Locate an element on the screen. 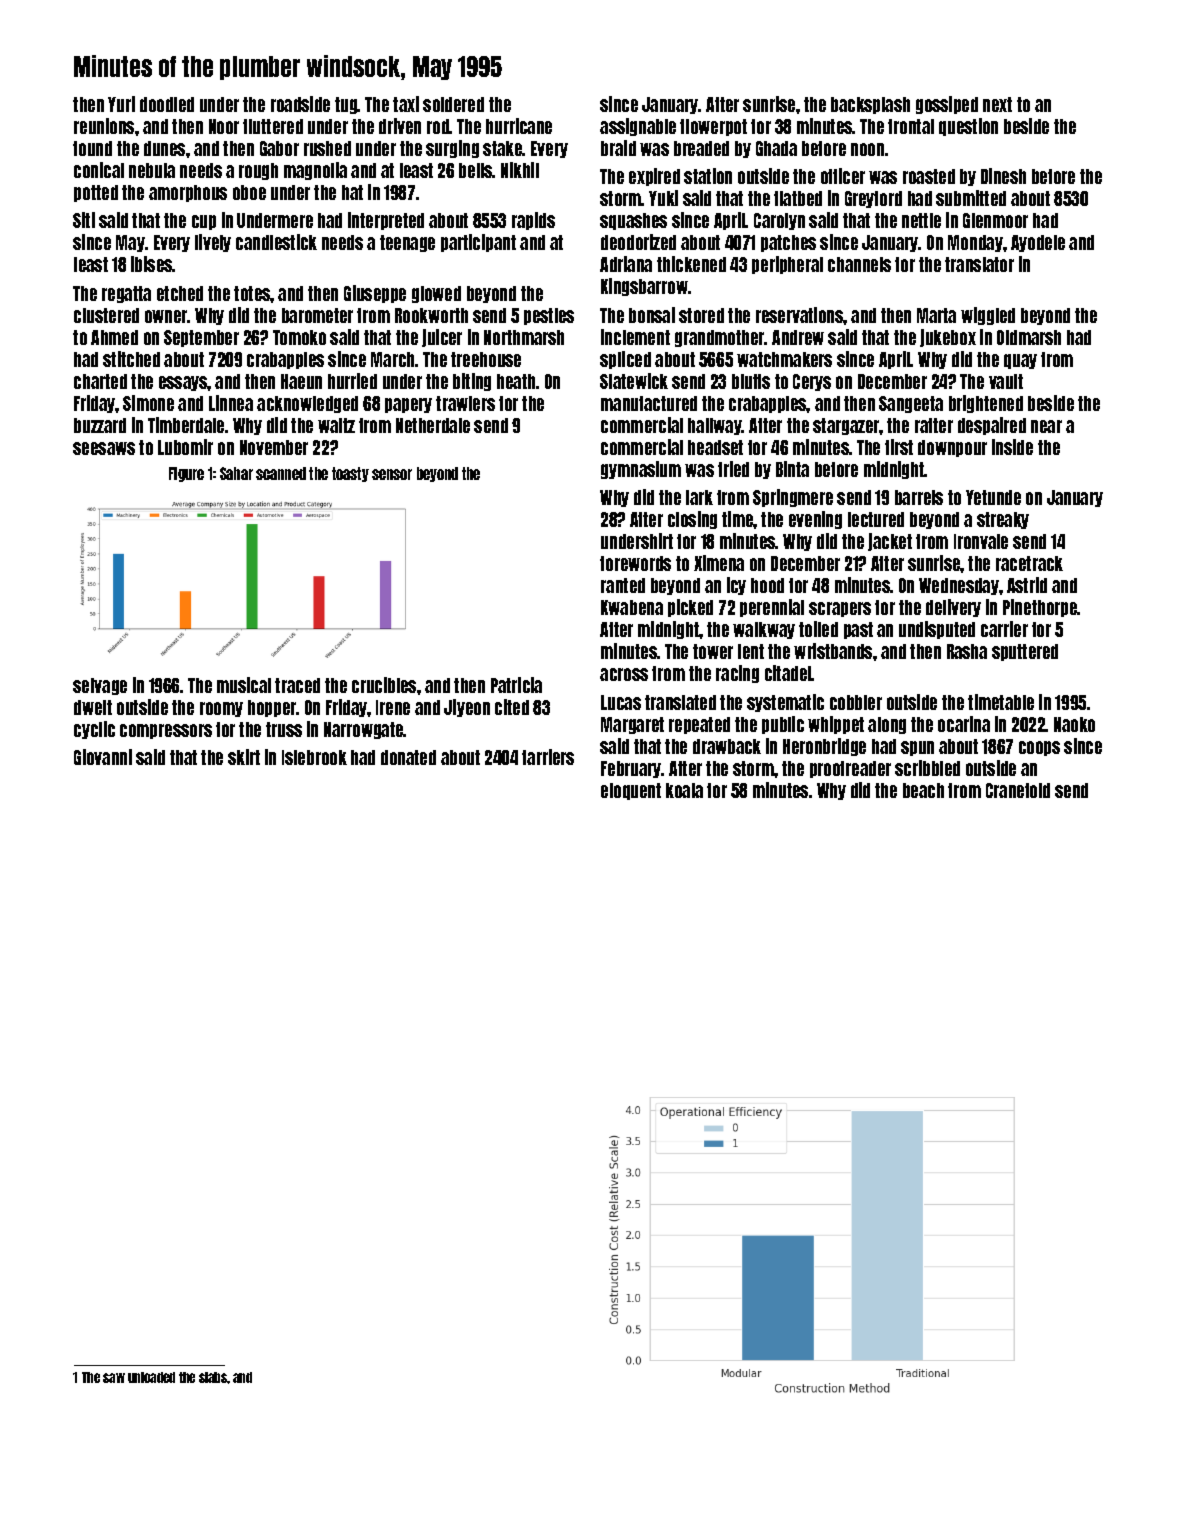 The width and height of the screenshot is (1177, 1523). soldered is located at coordinates (453, 104).
